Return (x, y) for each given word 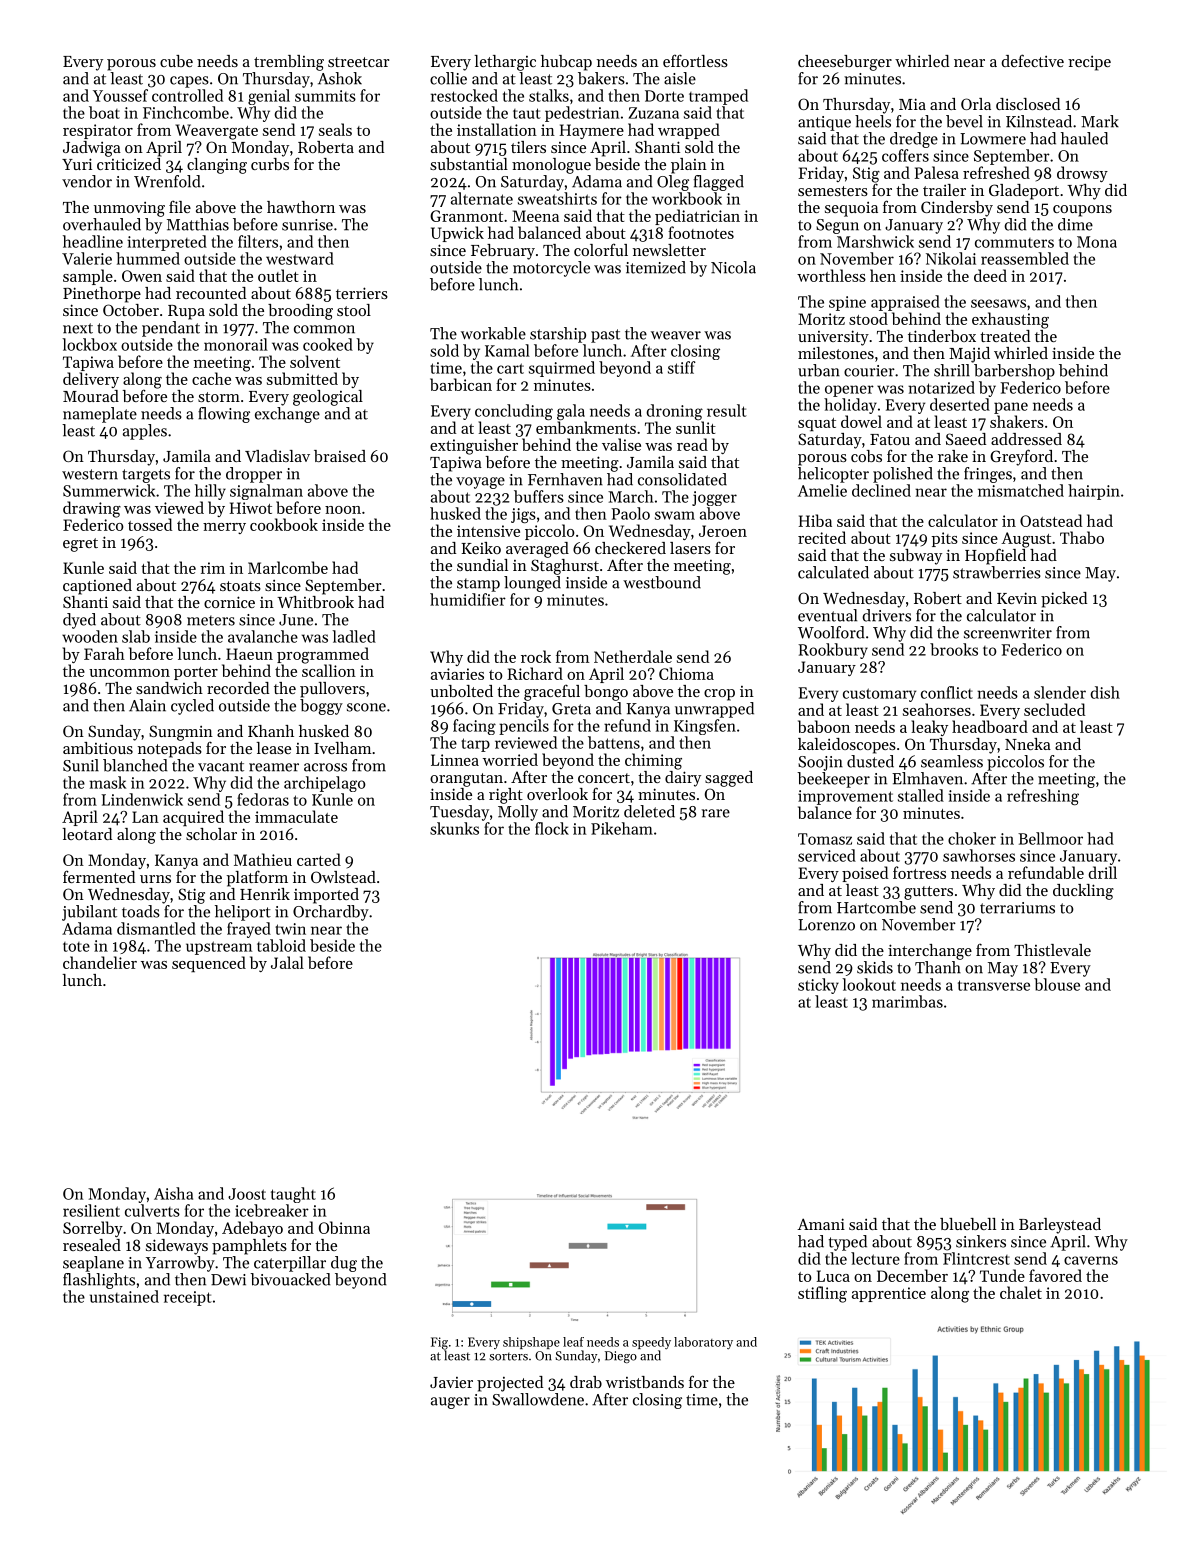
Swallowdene (538, 1399)
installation (497, 129)
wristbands (645, 1382)
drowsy (1082, 174)
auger (450, 1403)
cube (176, 61)
